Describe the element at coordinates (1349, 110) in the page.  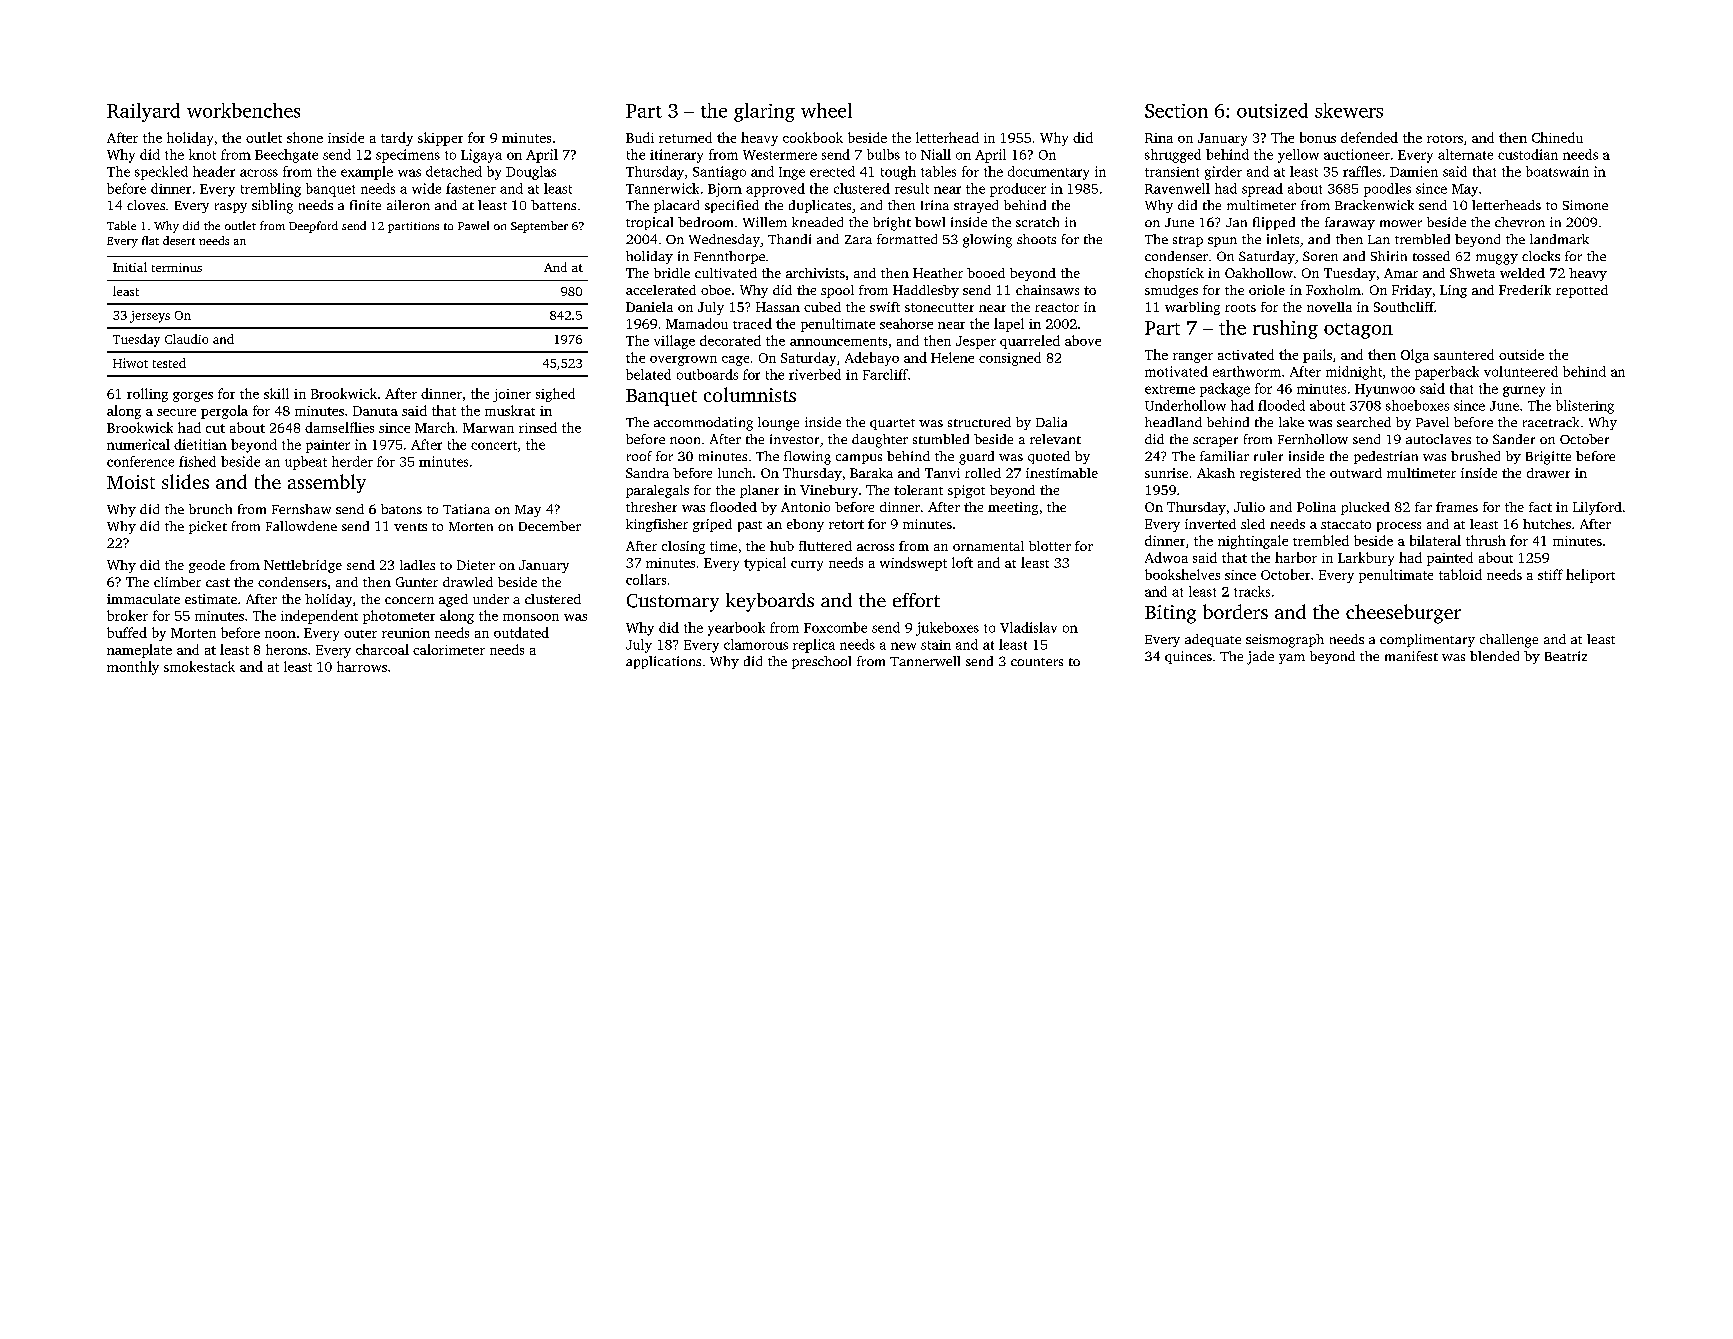
I see `skewers` at that location.
